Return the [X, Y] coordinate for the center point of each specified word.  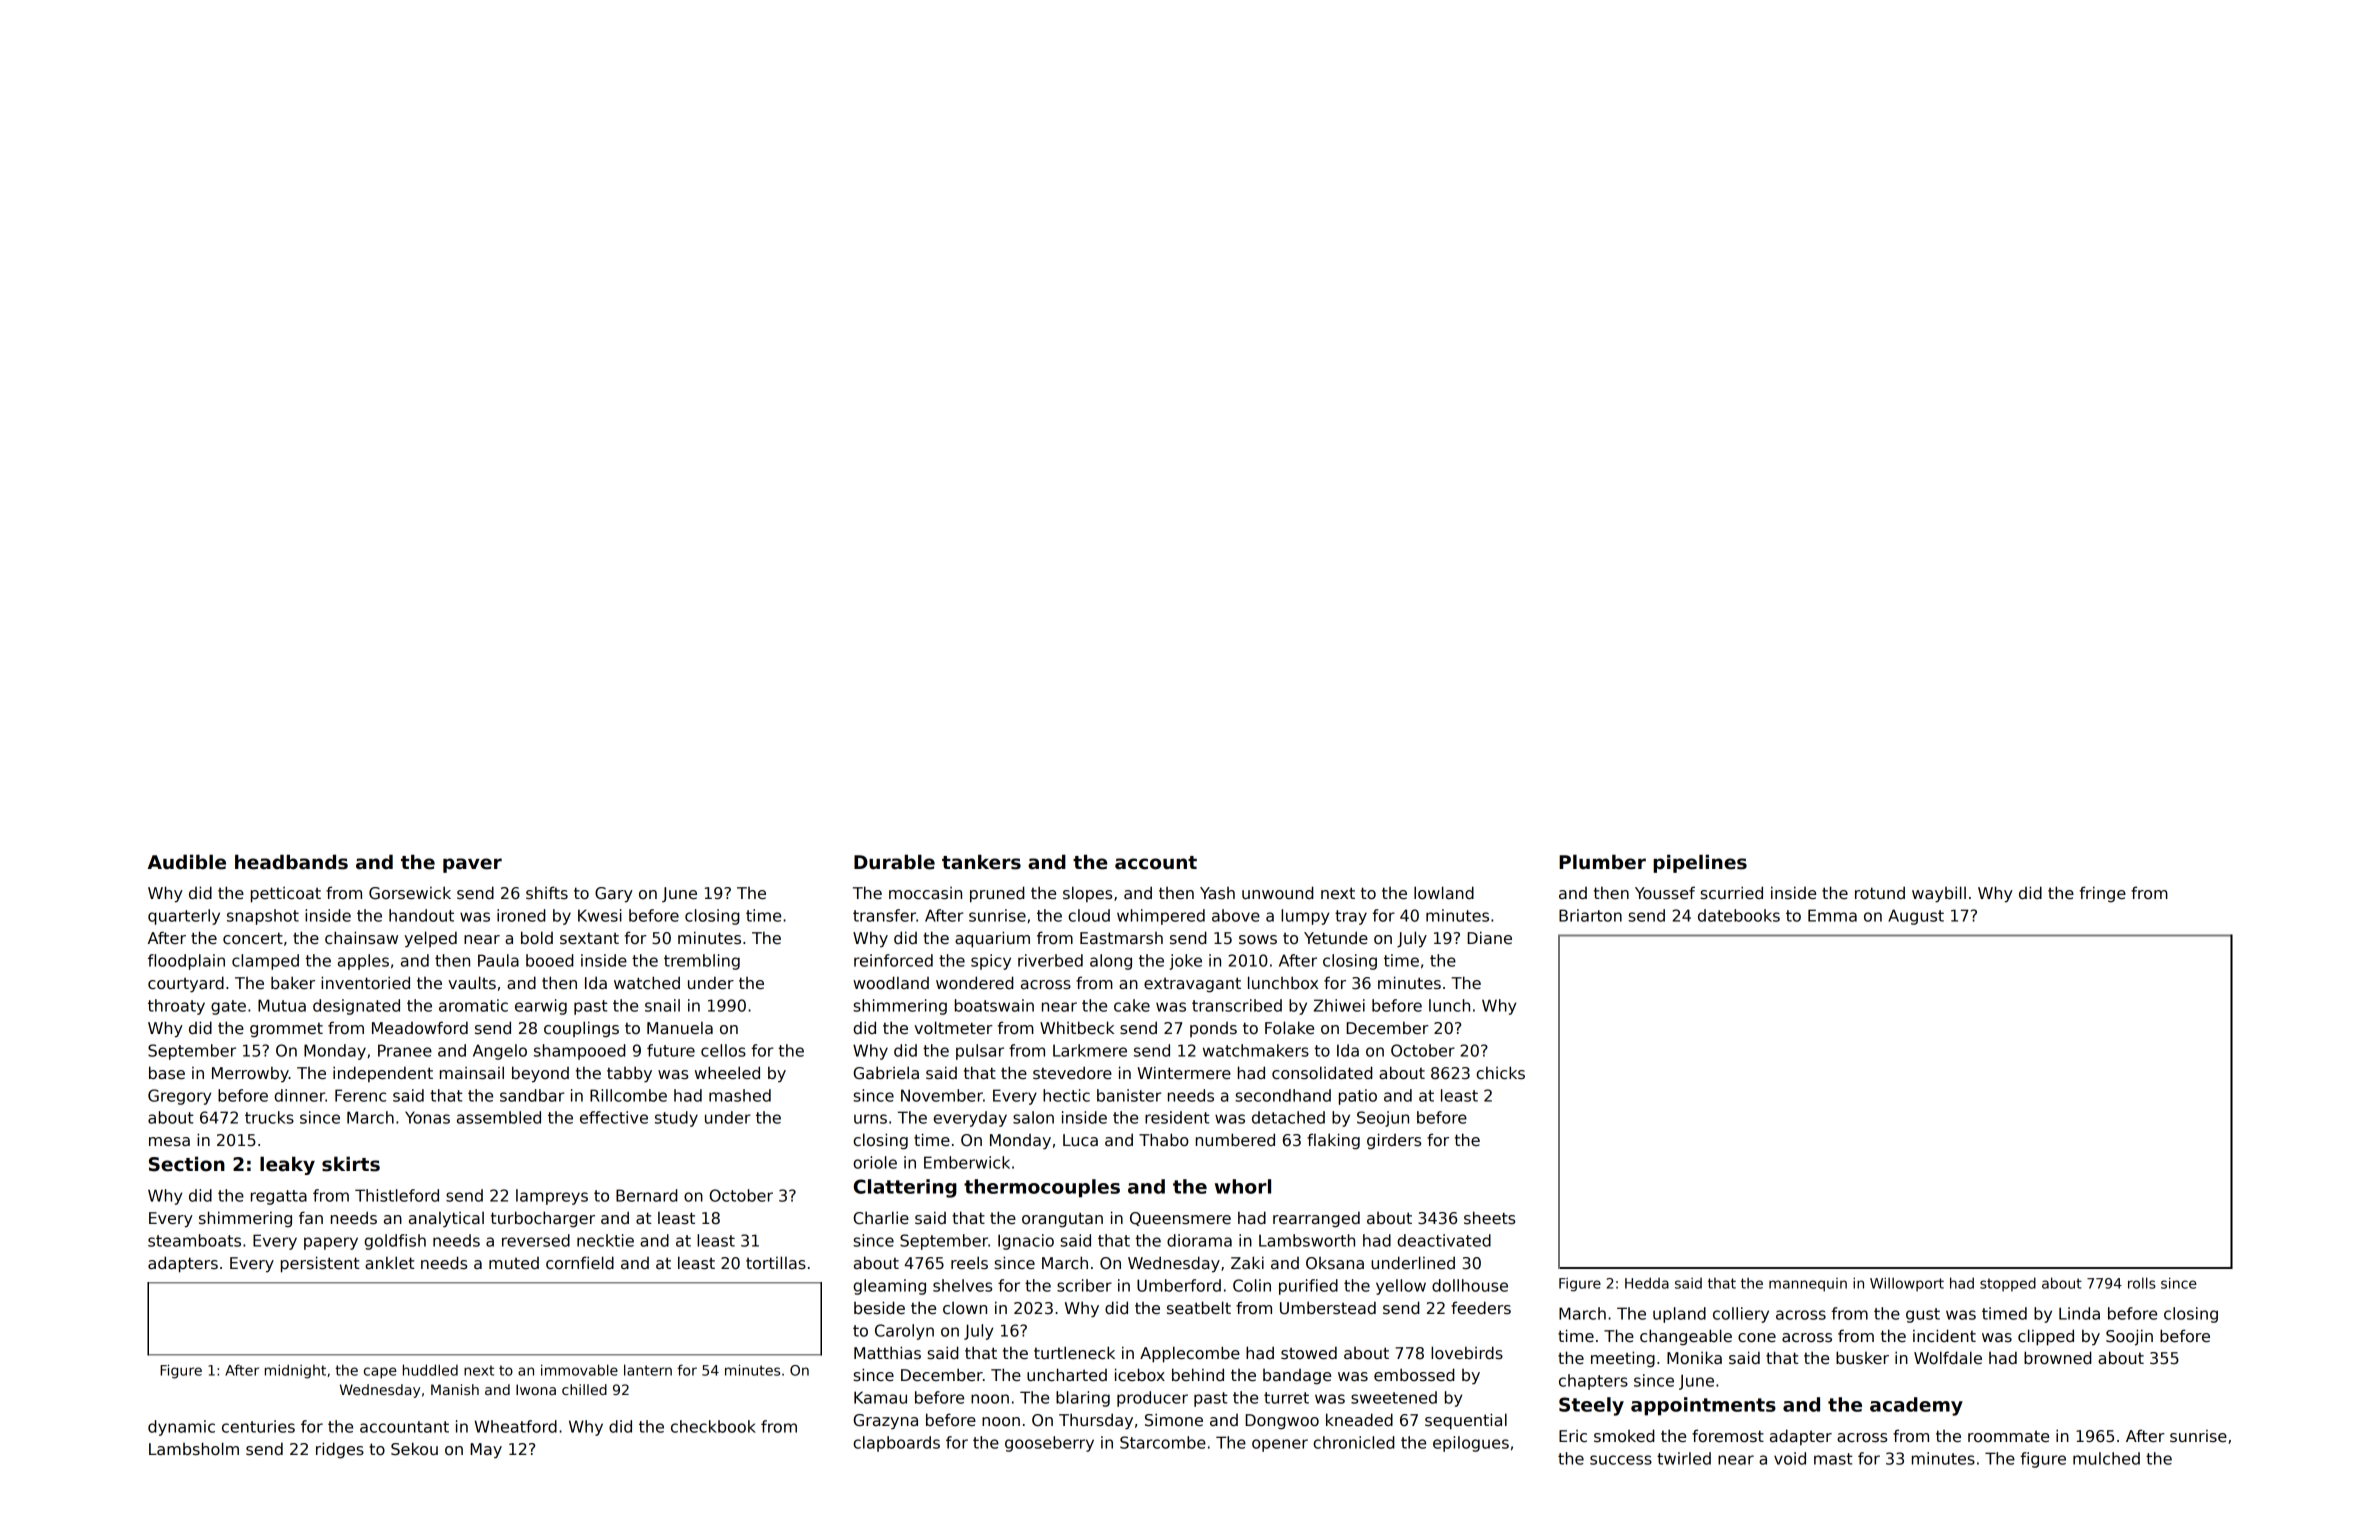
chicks [1500, 1073]
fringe [2103, 894]
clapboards [896, 1444]
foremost [1728, 1436]
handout [421, 915]
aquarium [992, 939]
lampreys [552, 1197]
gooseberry [1049, 1444]
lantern [648, 1370]
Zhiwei [1339, 1005]
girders [1394, 1141]
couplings [581, 1029]
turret [1286, 1398]
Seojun [1383, 1119]
